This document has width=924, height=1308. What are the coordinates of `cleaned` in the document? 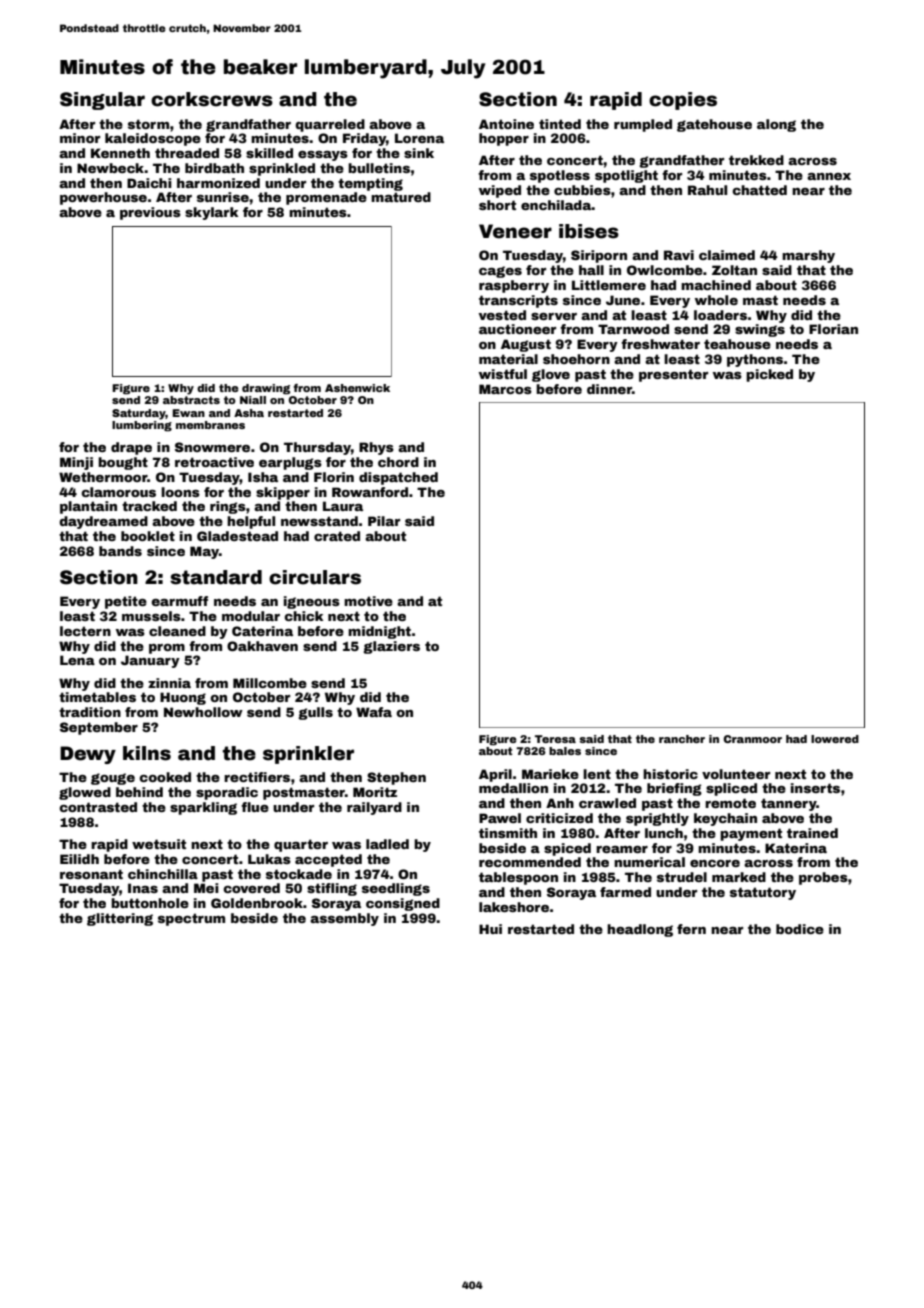 It's located at (177, 631).
